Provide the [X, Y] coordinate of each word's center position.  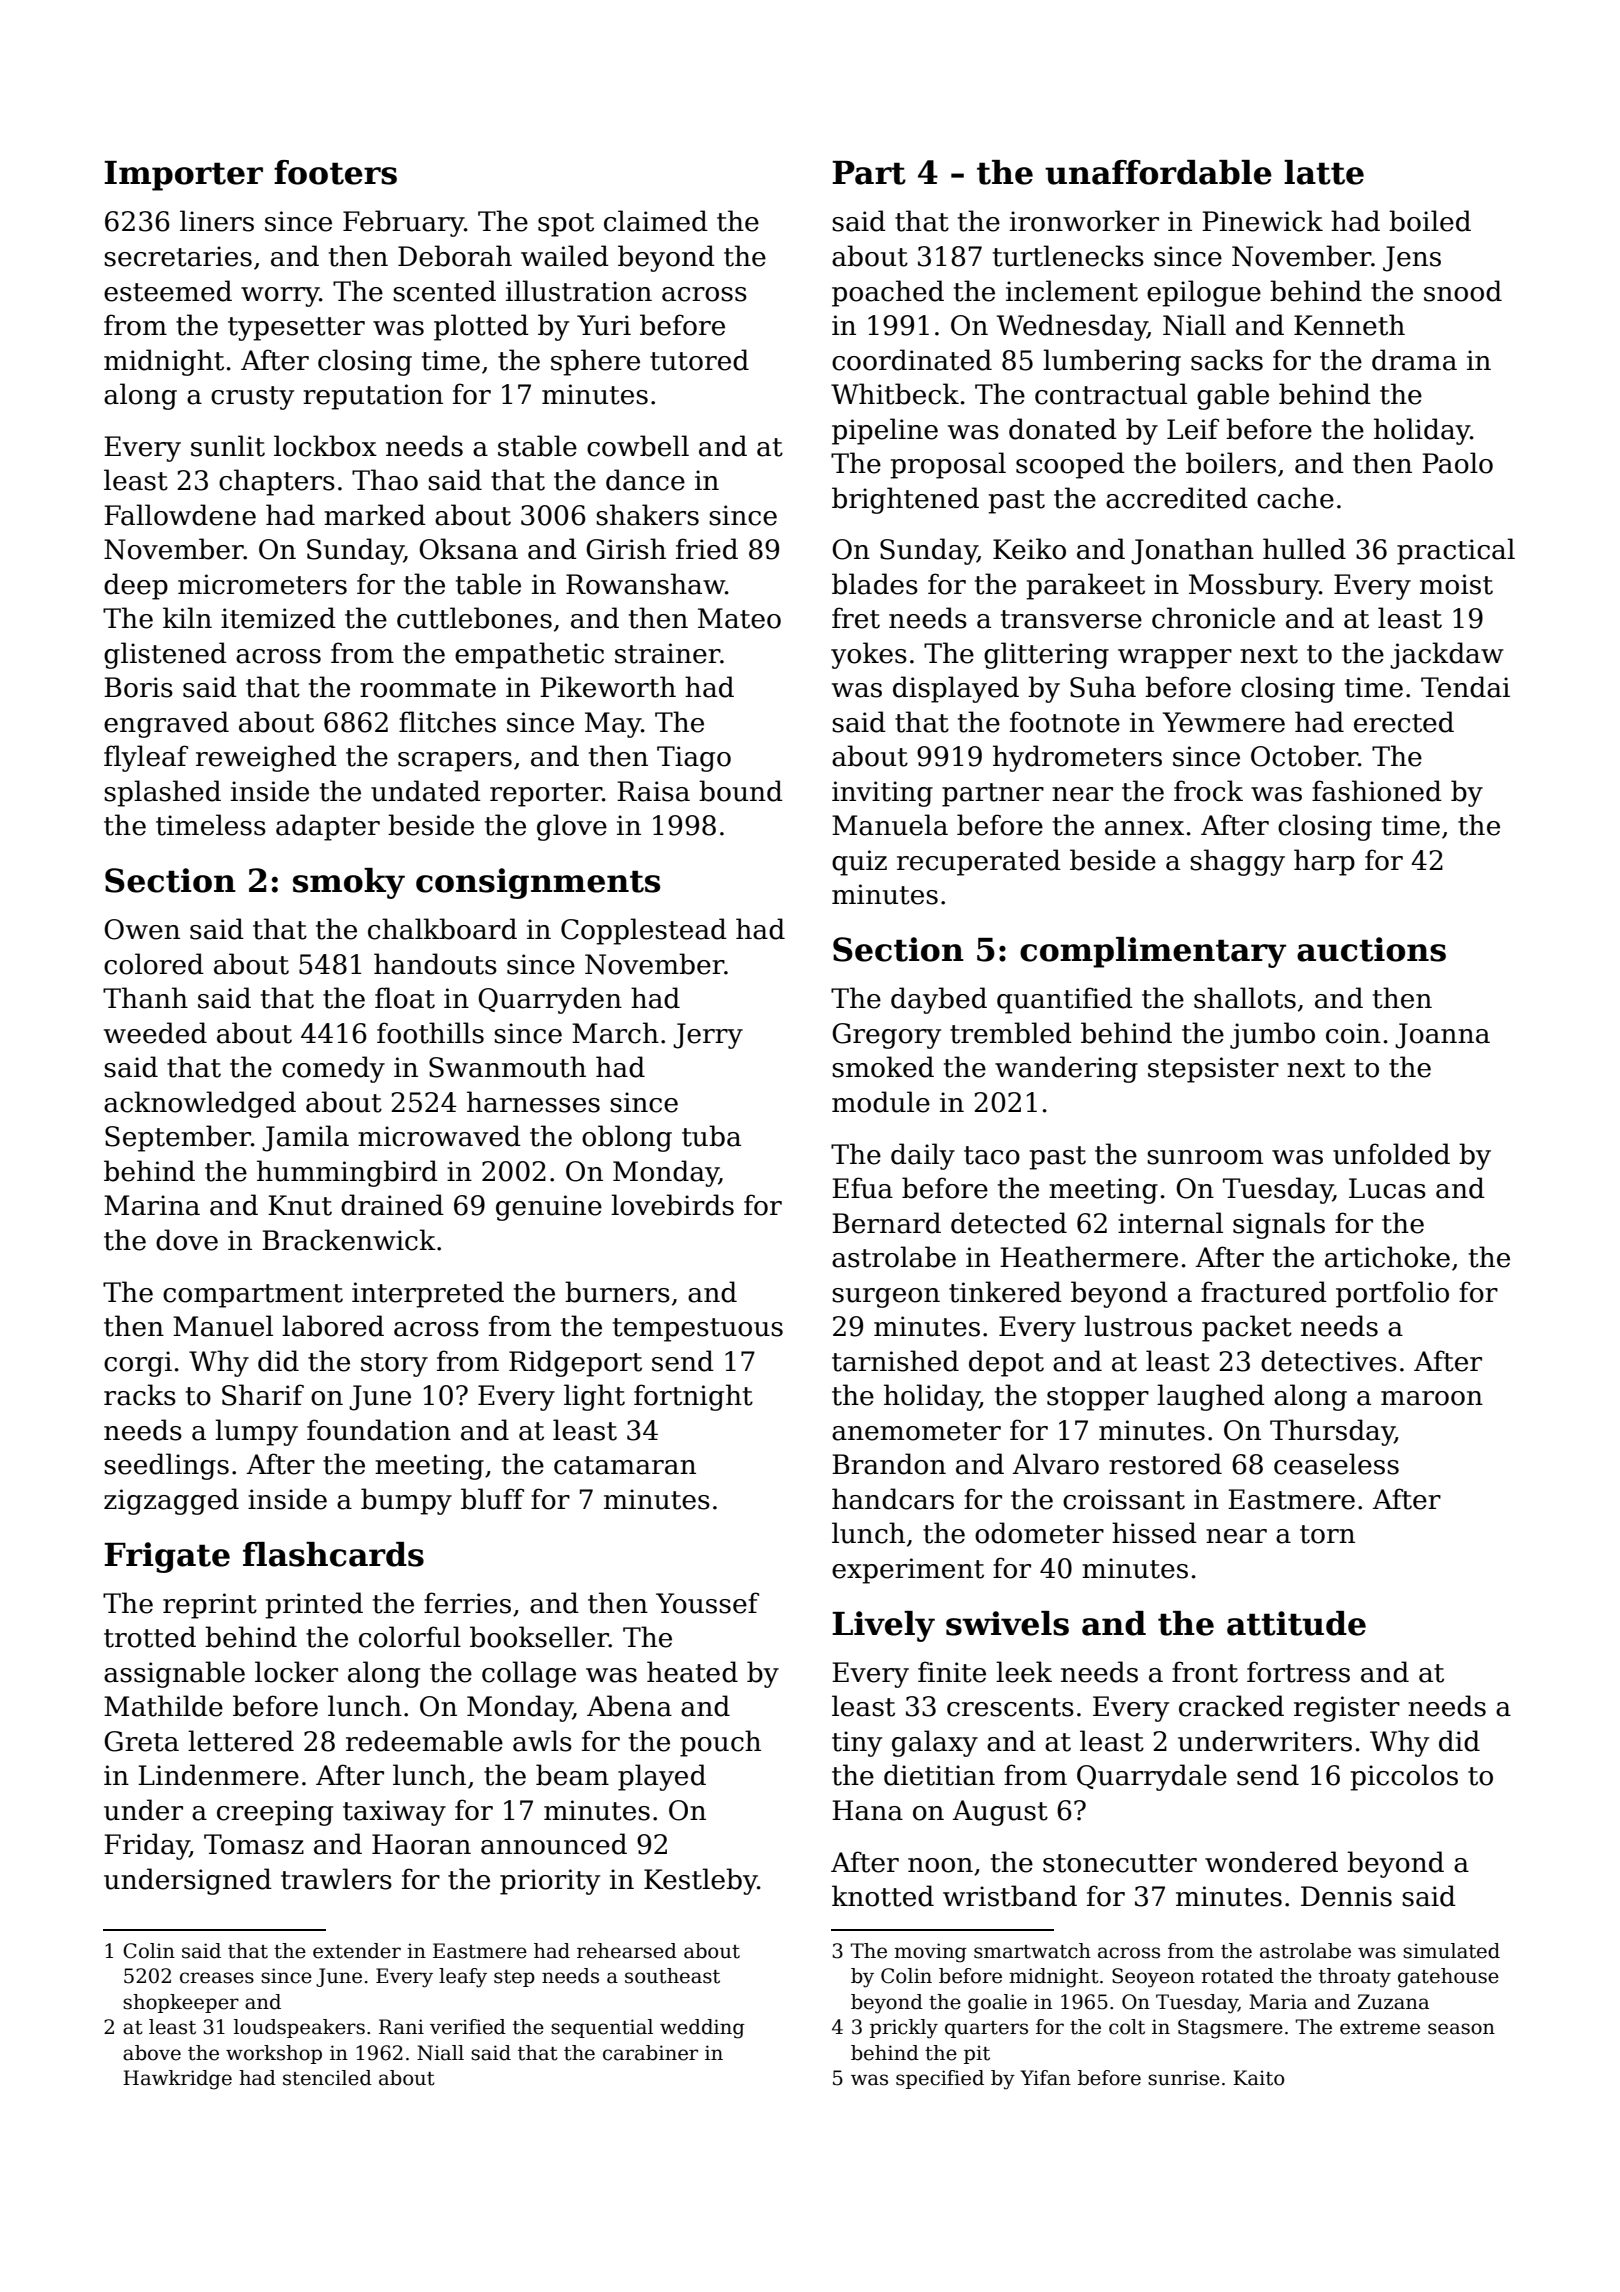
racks [140, 1395]
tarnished [895, 1361]
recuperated [979, 862]
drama [1414, 360]
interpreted [428, 1294]
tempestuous [698, 1330]
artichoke [1387, 1257]
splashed [162, 793]
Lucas [1387, 1188]
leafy [463, 1978]
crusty [252, 398]
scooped [1070, 465]
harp [1324, 862]
